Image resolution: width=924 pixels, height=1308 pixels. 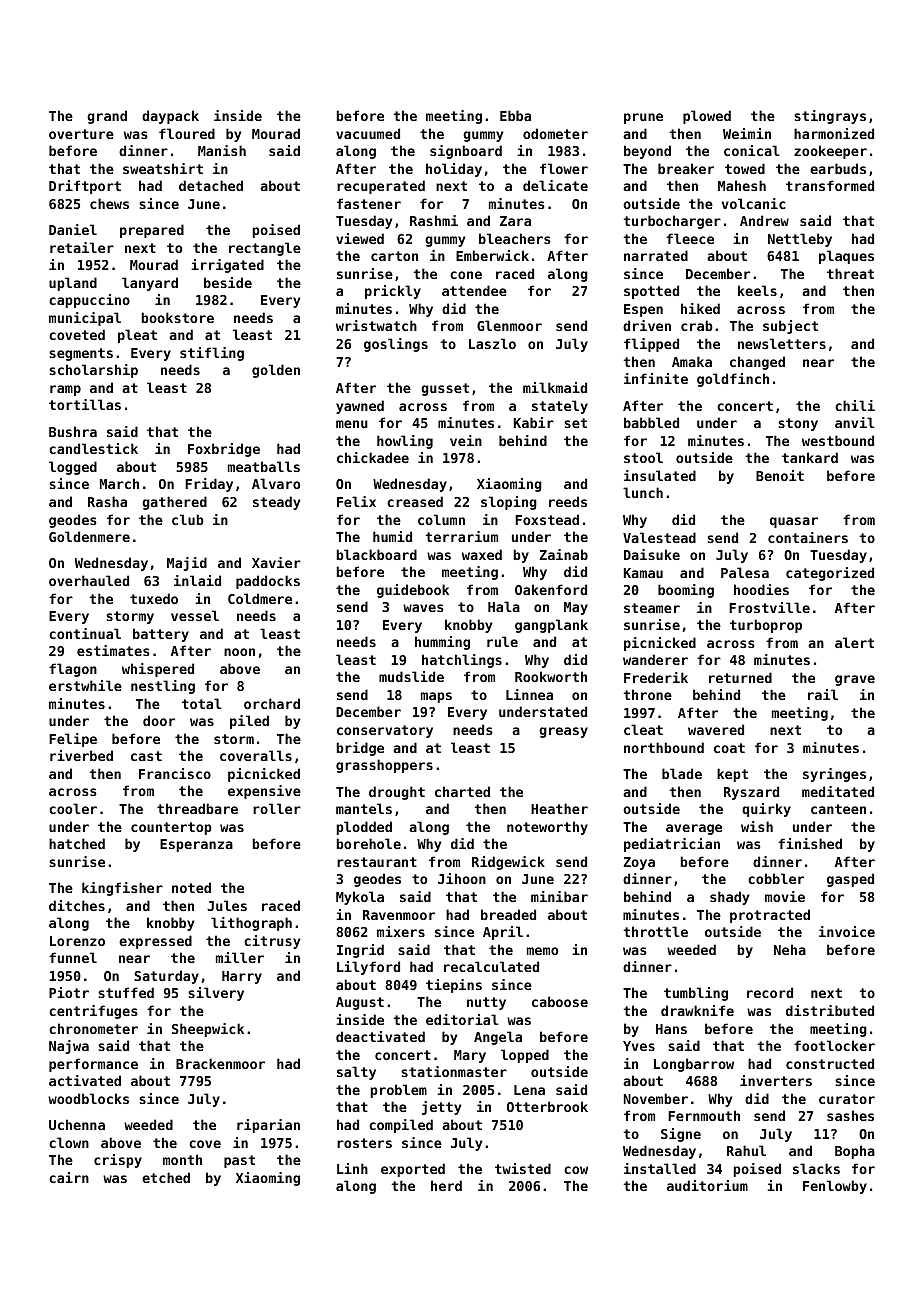 What do you see at coordinates (534, 422) in the screenshot?
I see `Kabir` at bounding box center [534, 422].
